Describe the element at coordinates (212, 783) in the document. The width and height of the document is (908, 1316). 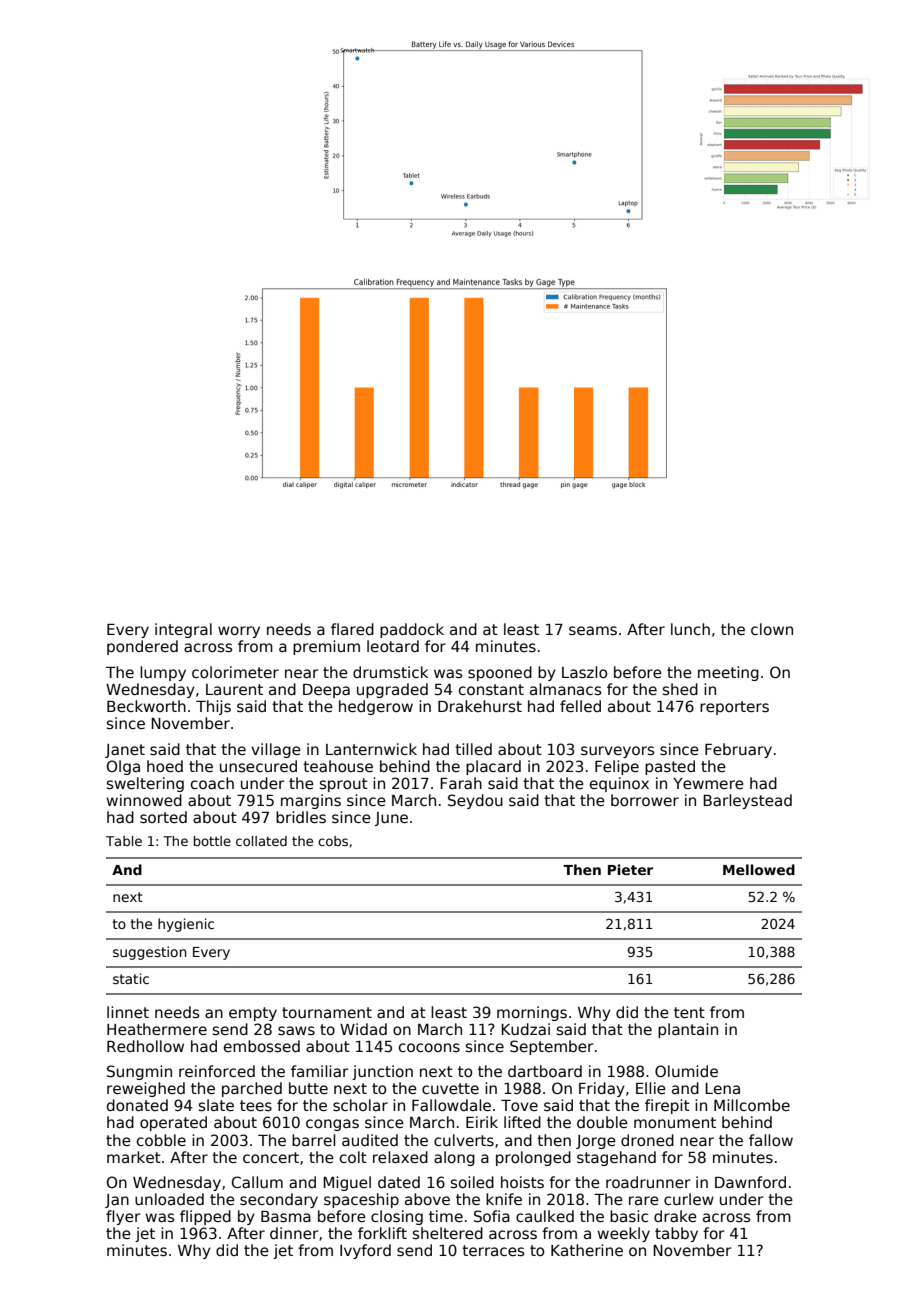
I see `coach` at that location.
